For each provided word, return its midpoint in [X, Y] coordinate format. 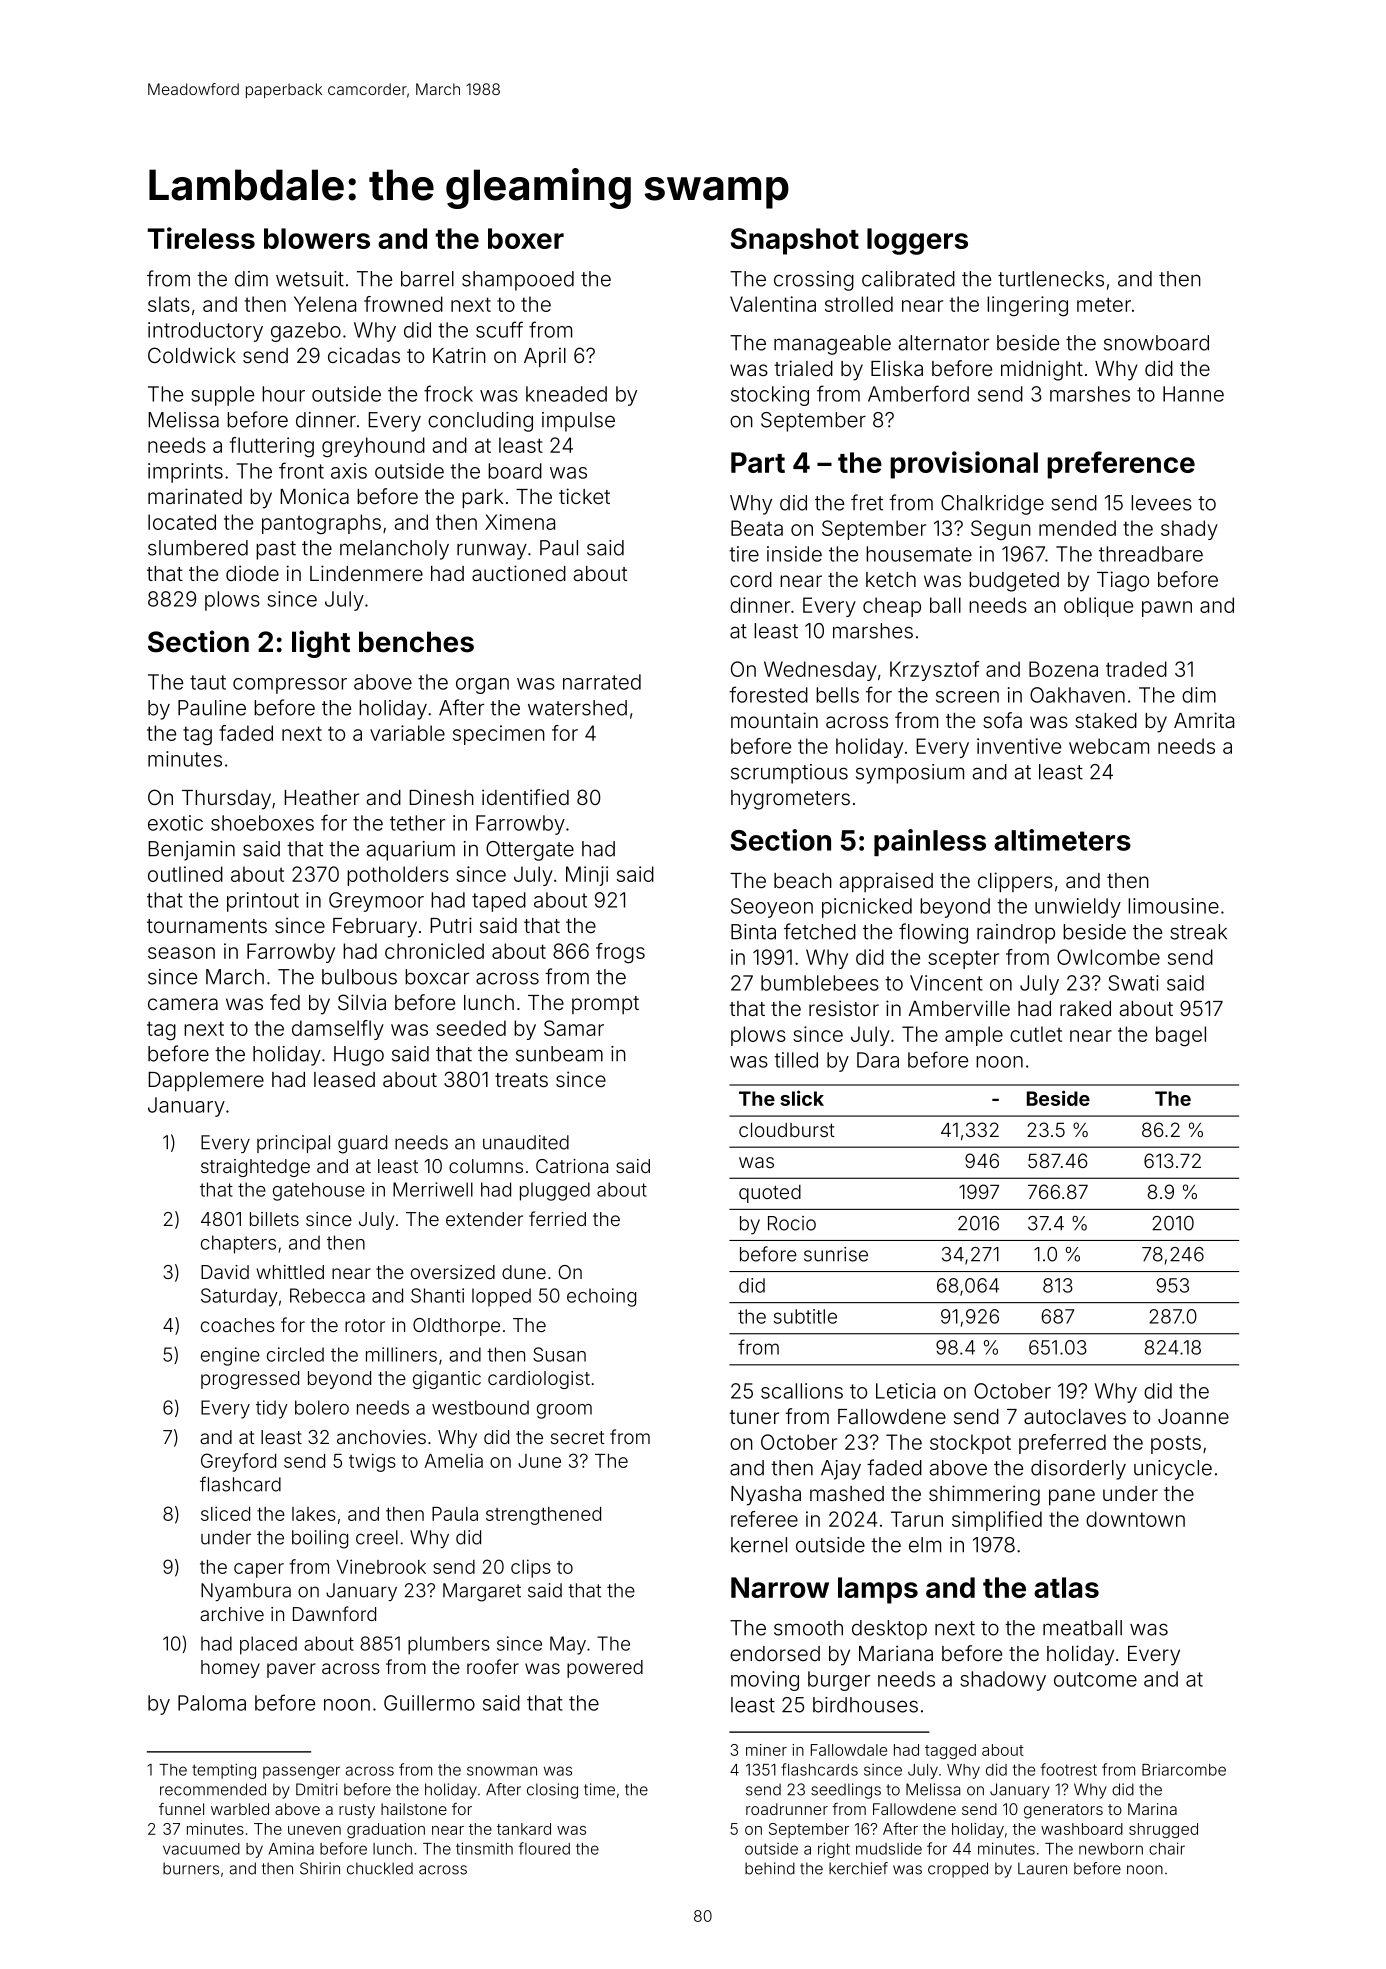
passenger [301, 1772]
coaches [238, 1325]
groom [564, 1411]
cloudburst [787, 1129]
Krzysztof [934, 671]
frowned [403, 304]
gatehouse [319, 1191]
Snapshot [795, 241]
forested [768, 694]
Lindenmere [366, 573]
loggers [917, 241]
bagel [1181, 1036]
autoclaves [1075, 1416]
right [834, 1850]
